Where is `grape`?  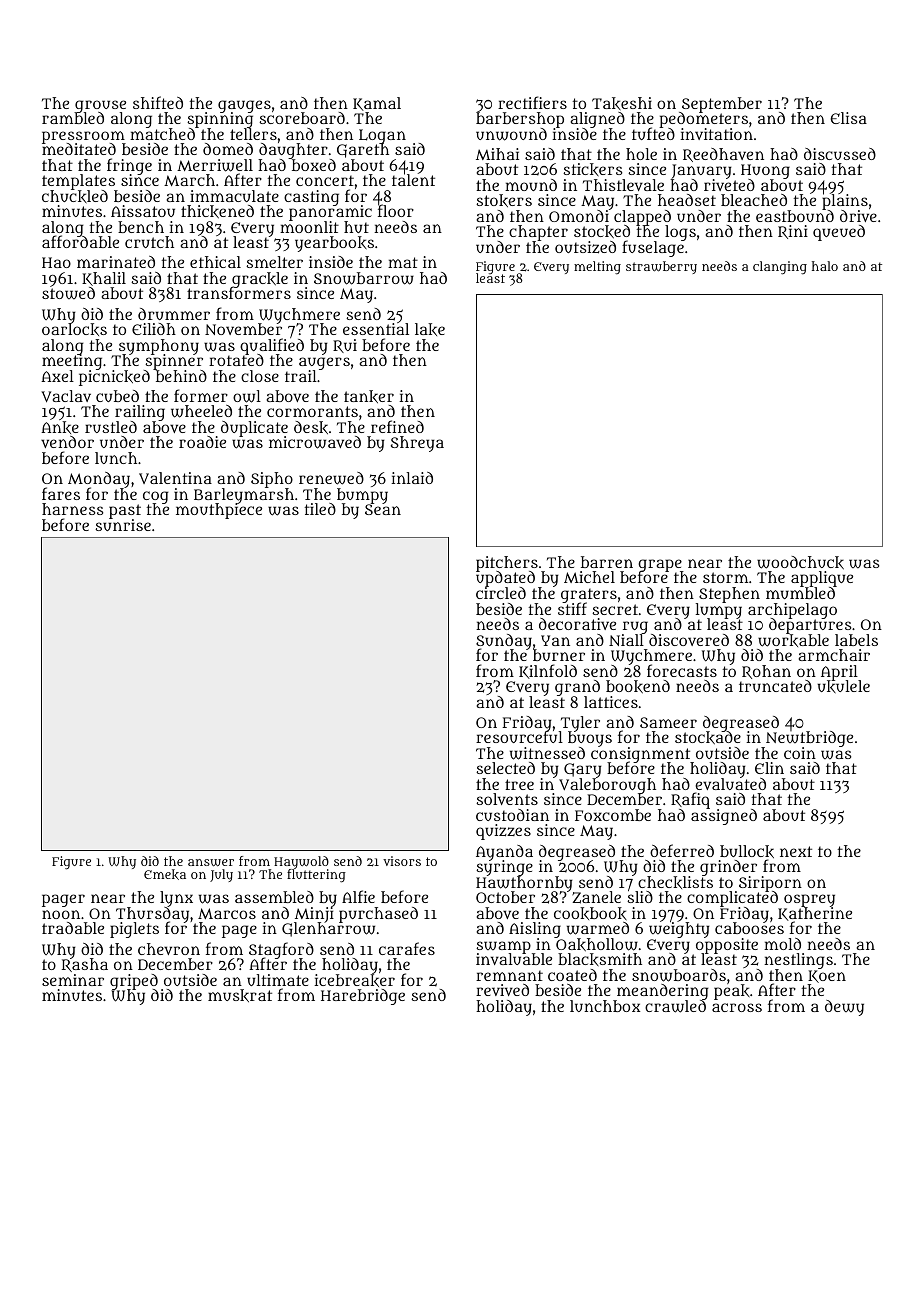
grape is located at coordinates (661, 565).
